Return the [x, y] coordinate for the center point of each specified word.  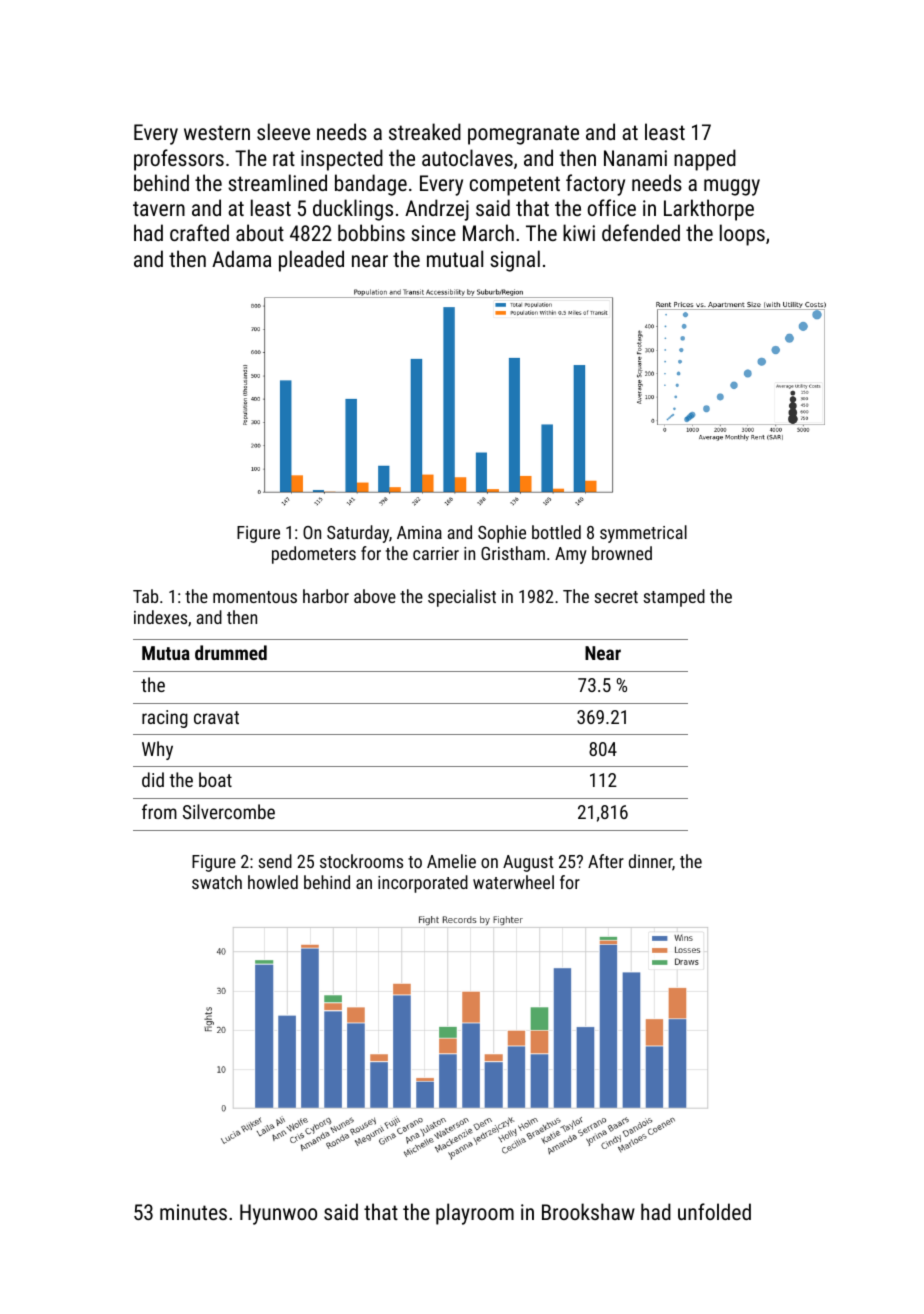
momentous [255, 597]
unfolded [714, 1211]
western [217, 132]
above [375, 596]
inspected [342, 160]
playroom [475, 1214]
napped [705, 160]
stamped [674, 598]
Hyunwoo [278, 1214]
